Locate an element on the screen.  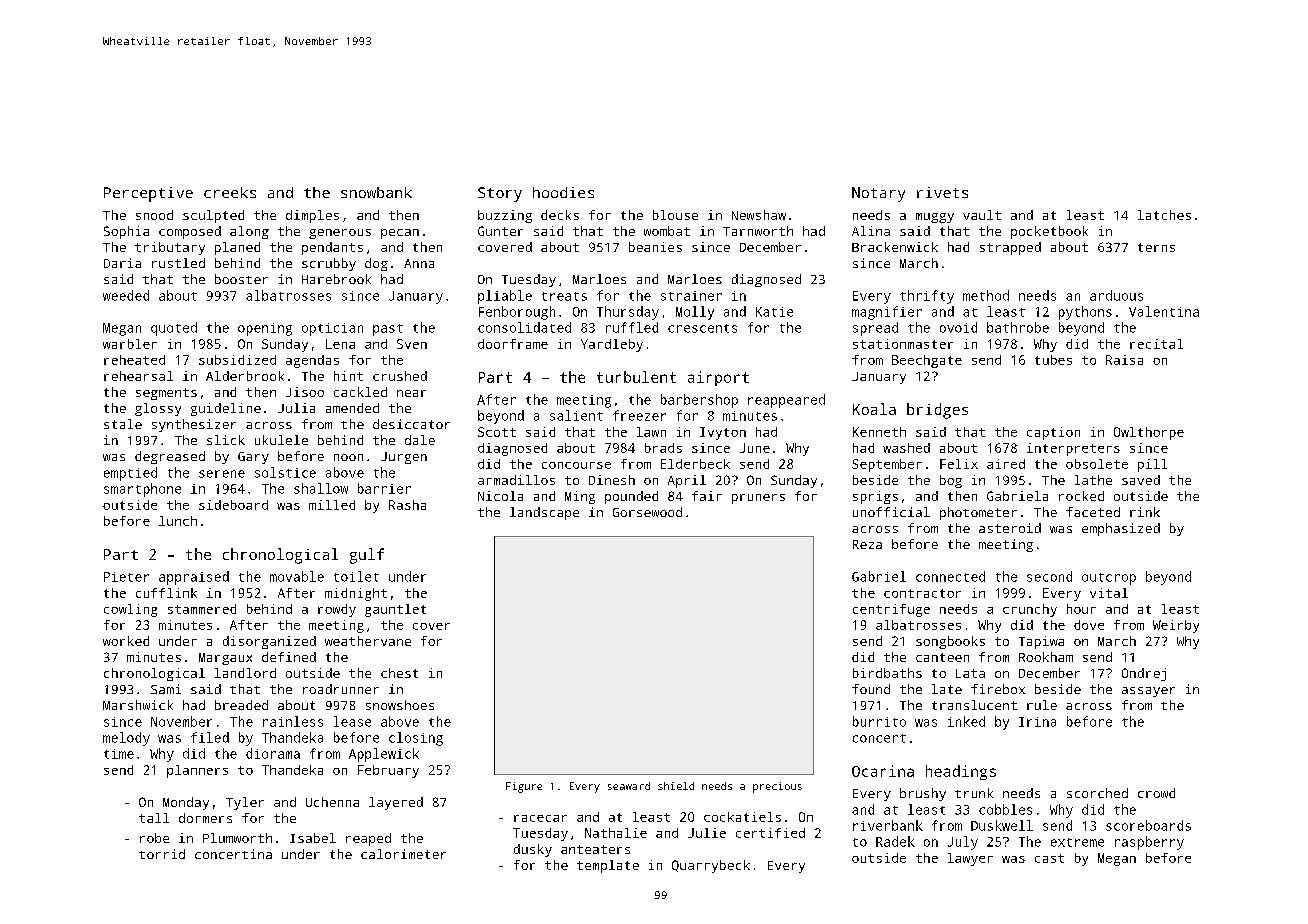
cast is located at coordinates (1049, 858).
